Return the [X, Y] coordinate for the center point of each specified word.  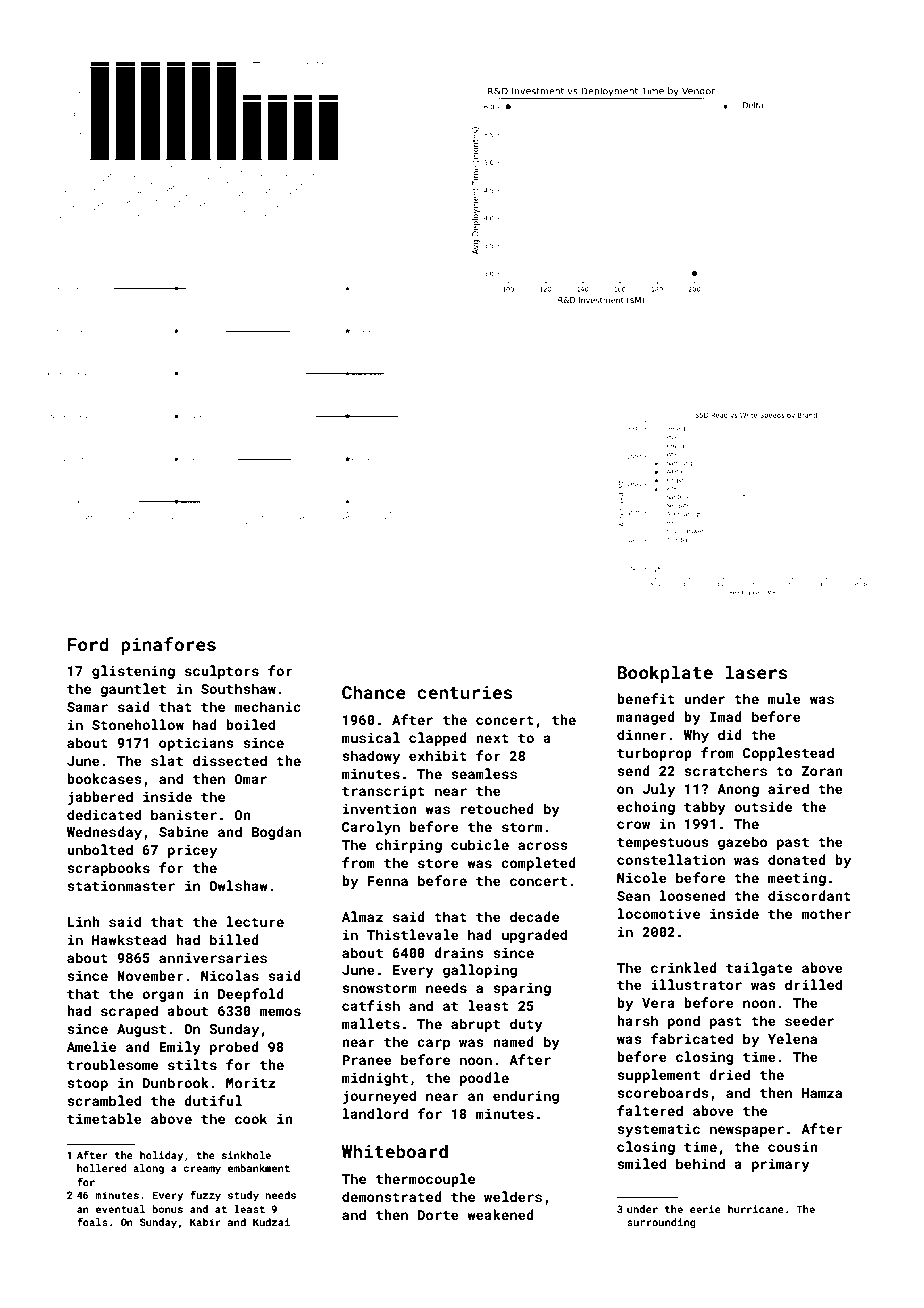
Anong [738, 790]
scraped [129, 1012]
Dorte [438, 1215]
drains [459, 952]
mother [826, 913]
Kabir [205, 1222]
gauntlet [133, 690]
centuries [465, 692]
